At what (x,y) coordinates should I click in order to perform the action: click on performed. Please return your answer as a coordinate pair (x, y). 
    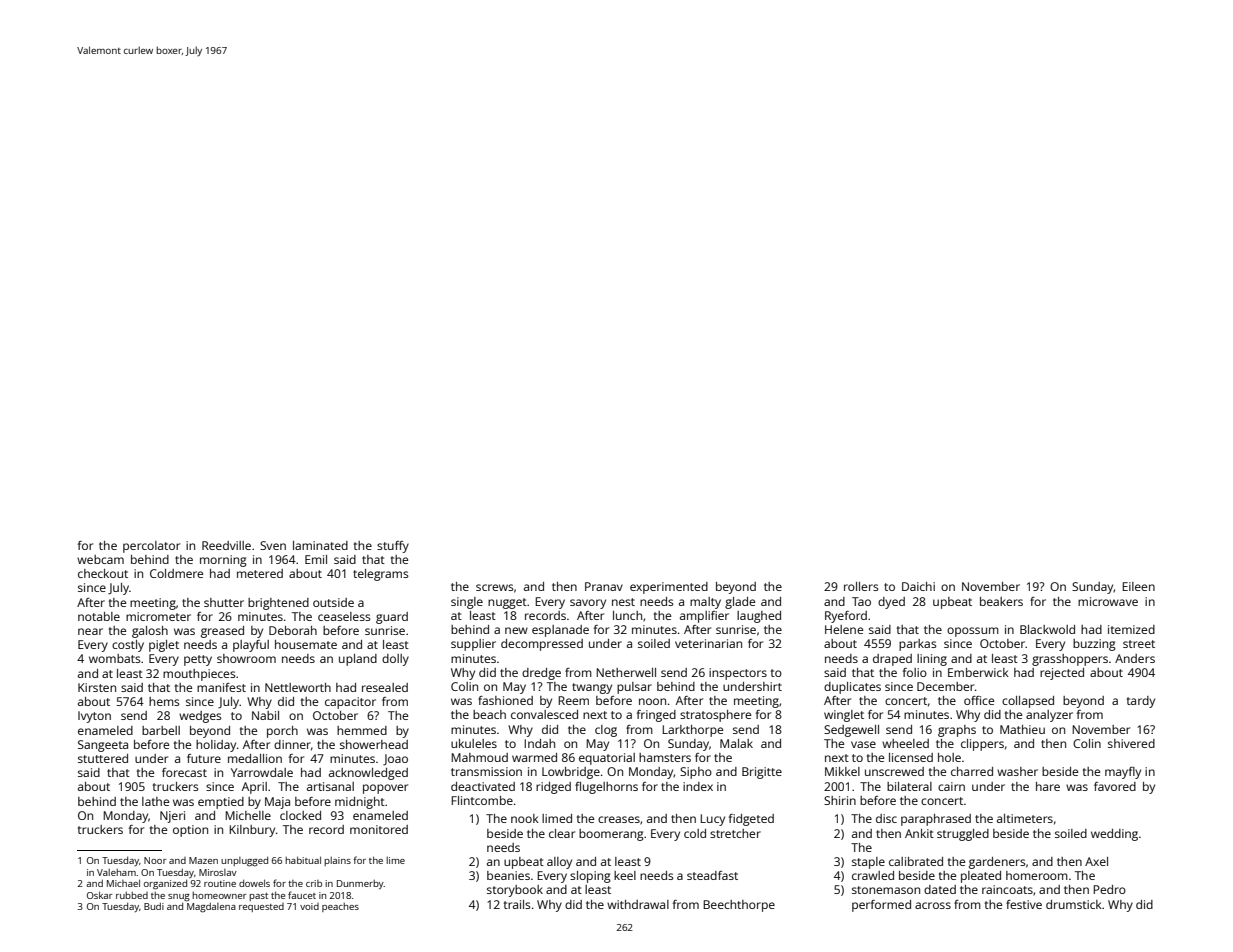
    Looking at the image, I should click on (881, 906).
